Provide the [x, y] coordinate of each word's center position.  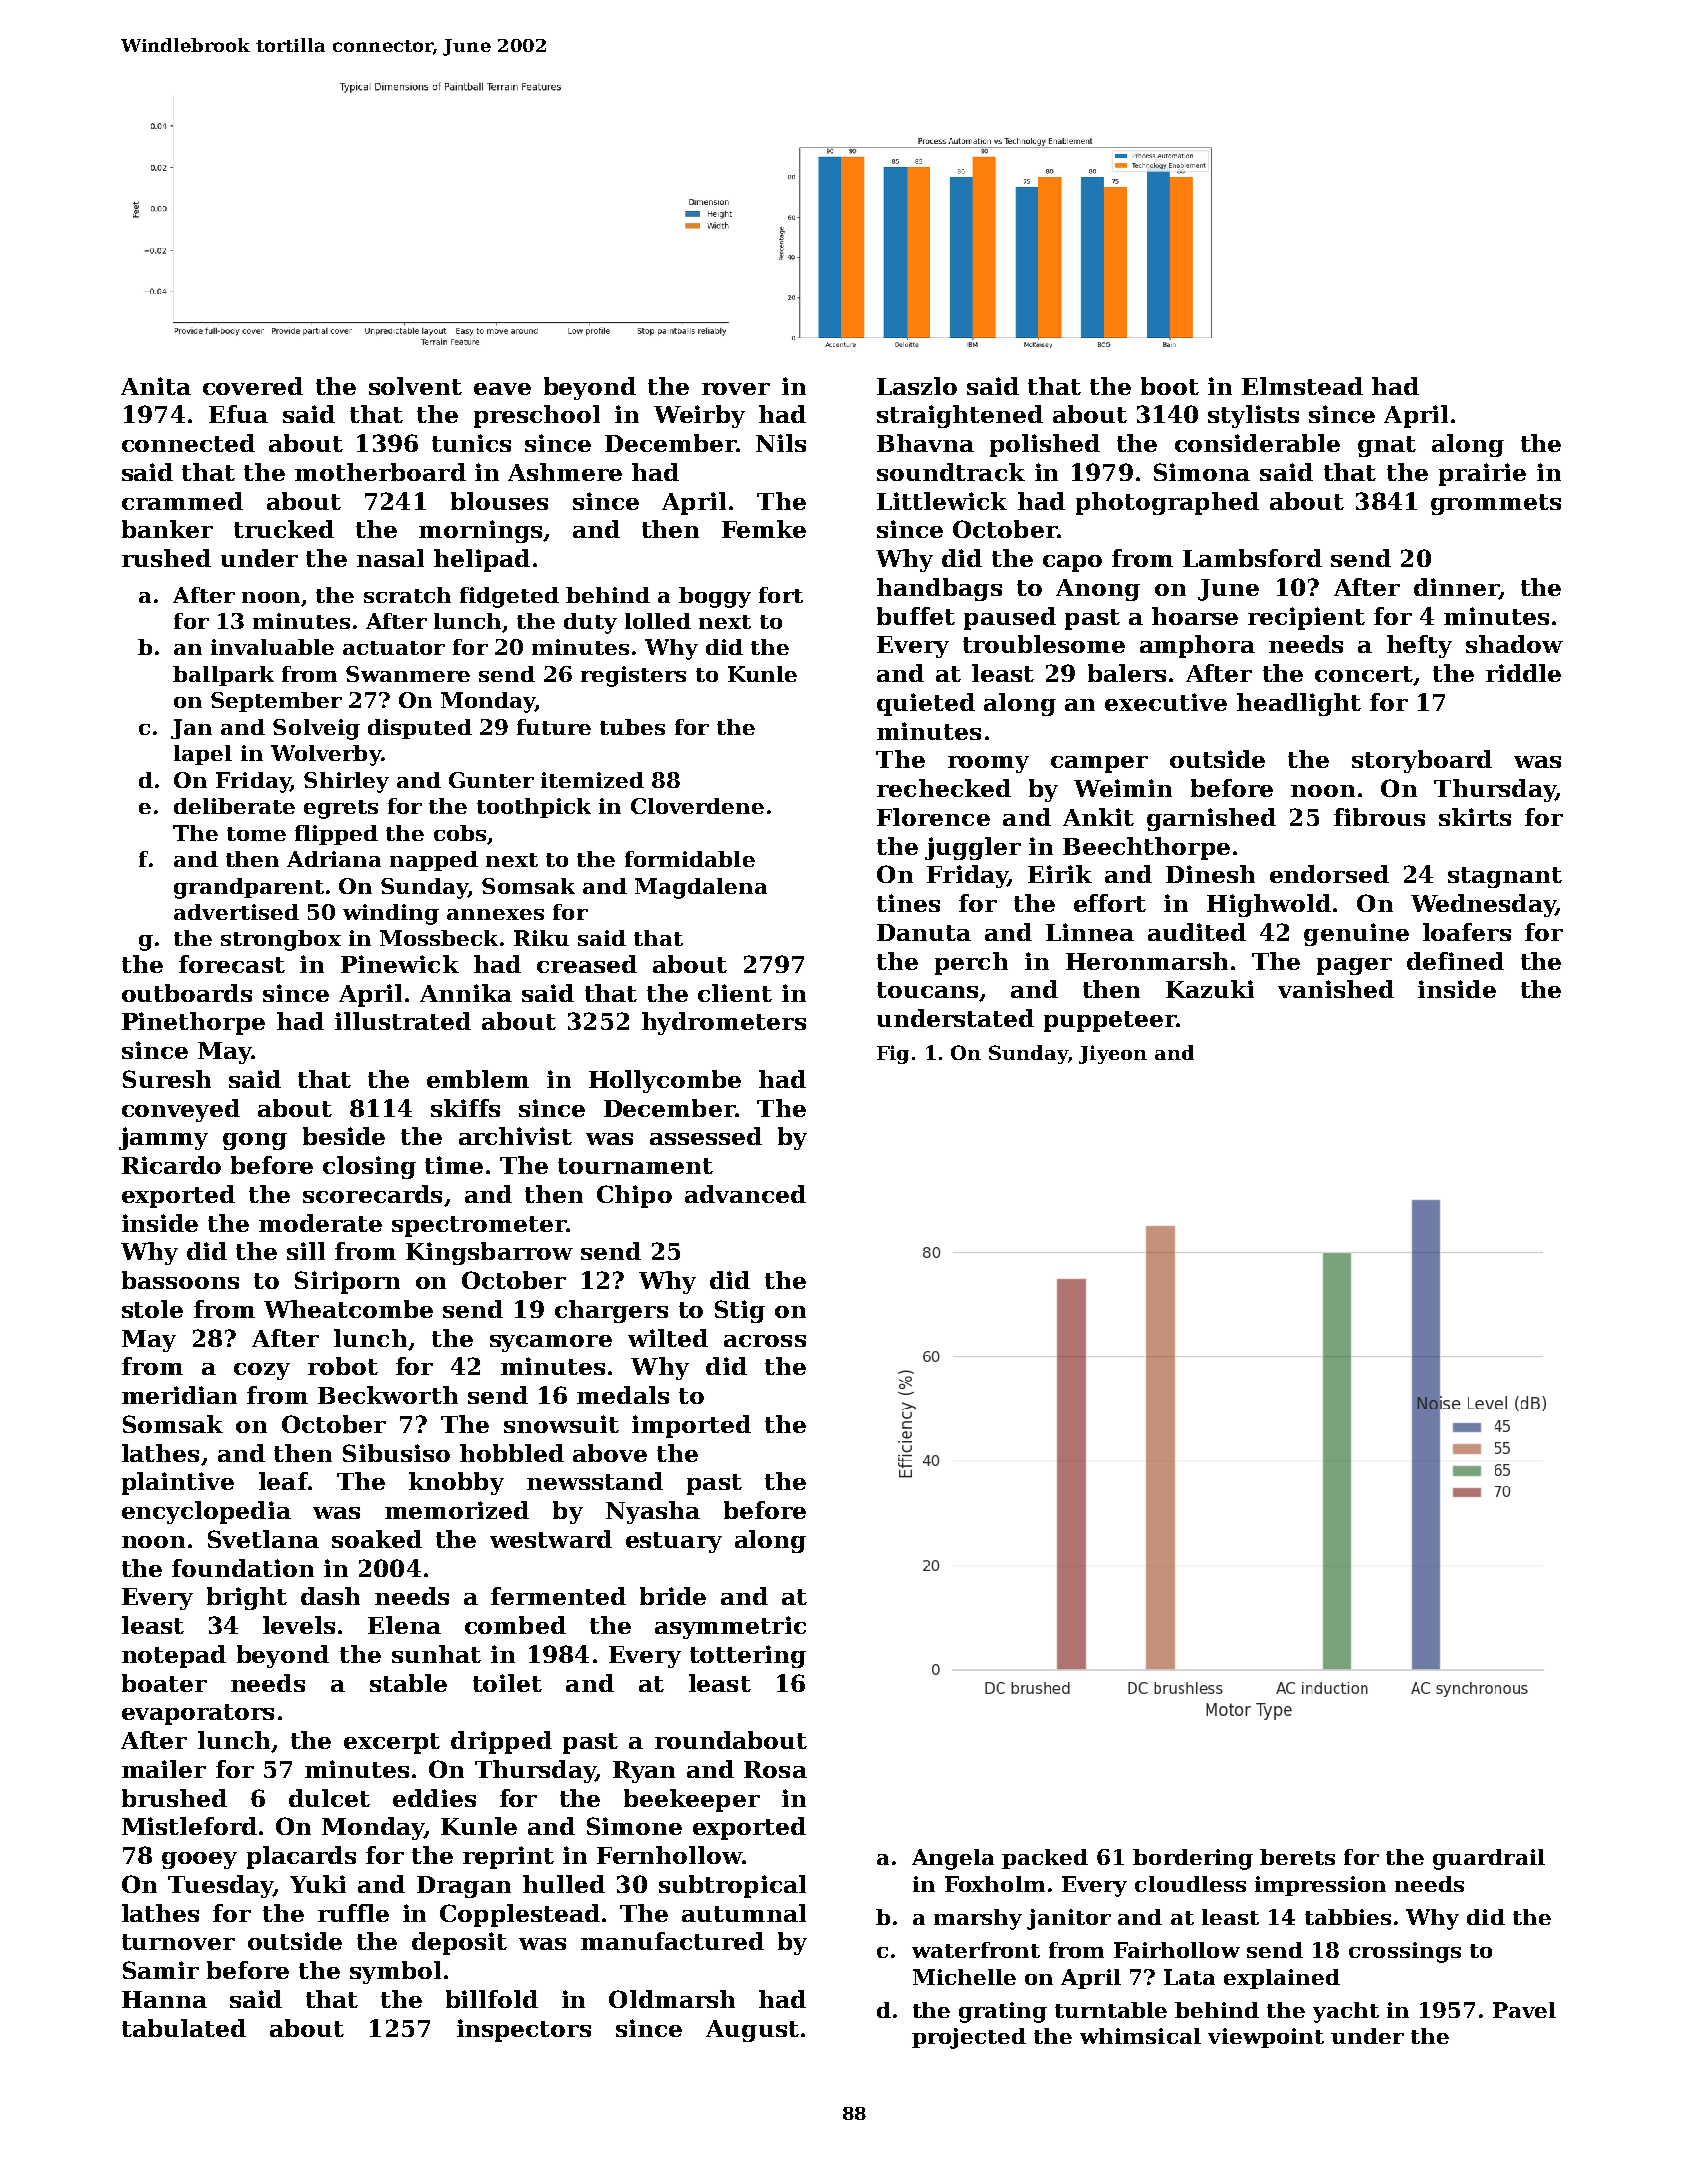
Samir [161, 1970]
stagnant [1505, 877]
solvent [415, 386]
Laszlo [917, 386]
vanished [1336, 989]
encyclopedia [206, 1512]
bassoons [180, 1280]
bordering [1193, 1859]
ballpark [223, 676]
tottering [748, 1656]
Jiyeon [1113, 1054]
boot [1170, 386]
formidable [690, 859]
